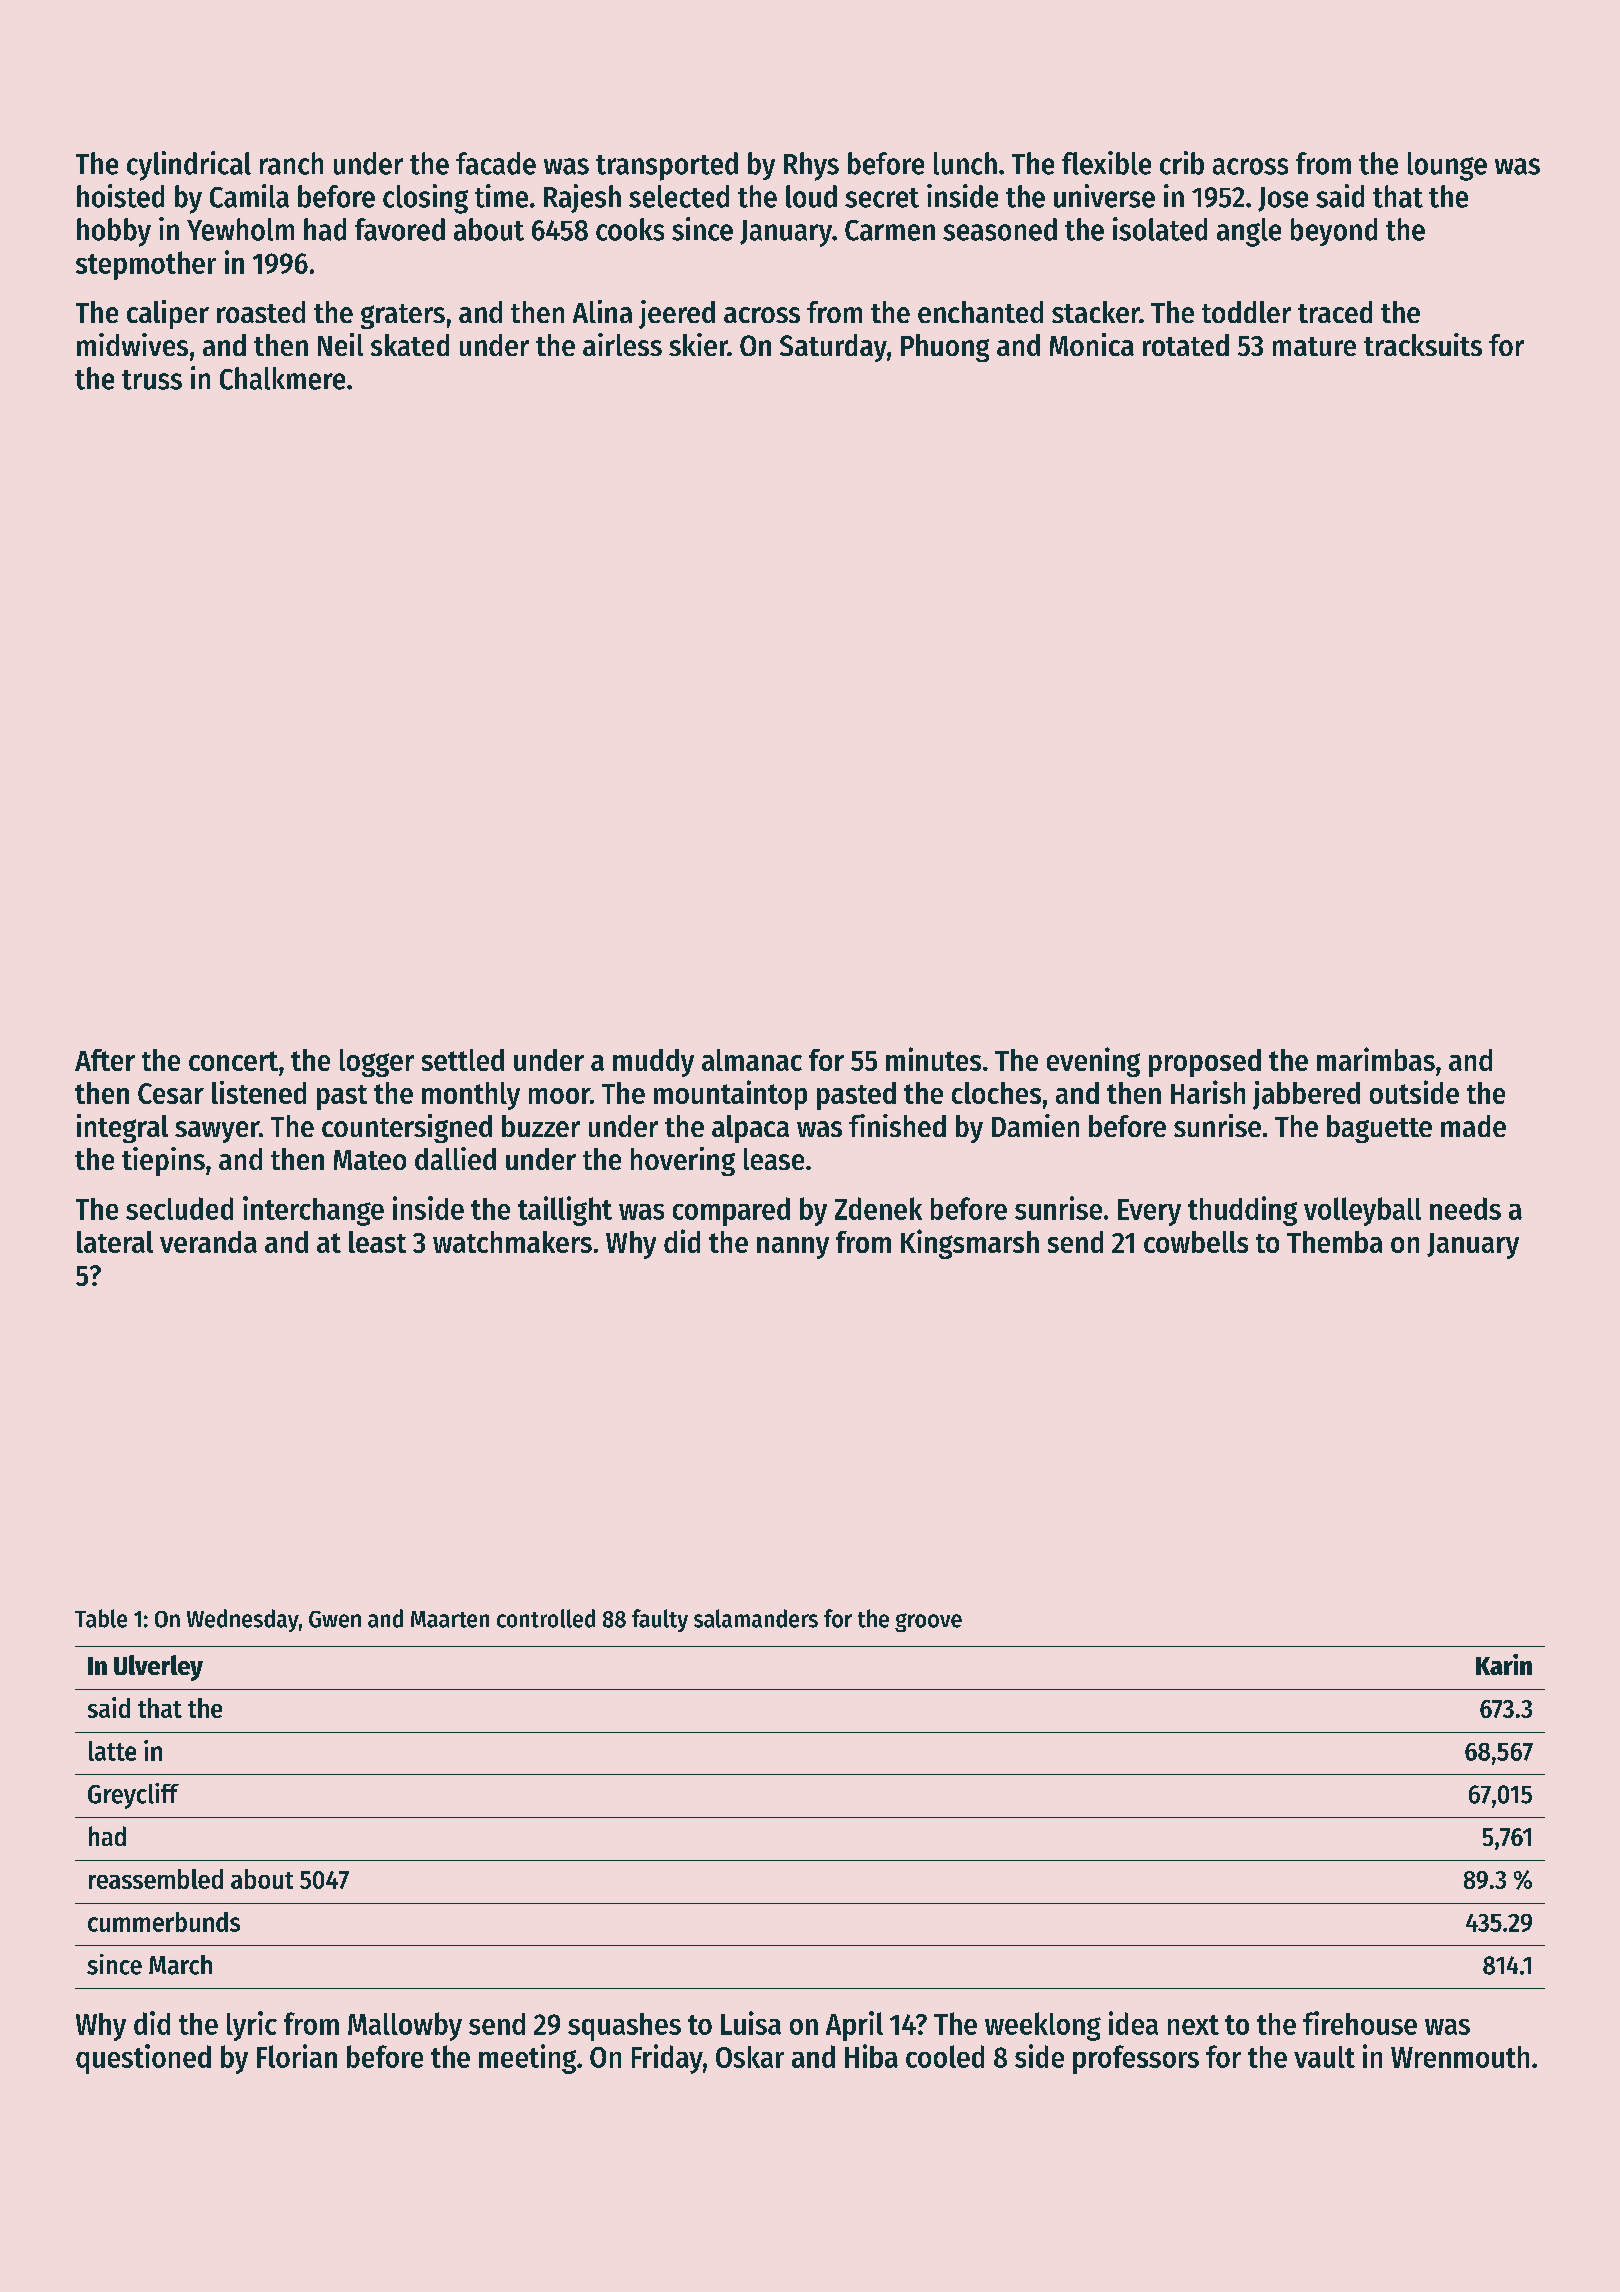  Describe the element at coordinates (965, 163) in the image. I see `lunch` at that location.
